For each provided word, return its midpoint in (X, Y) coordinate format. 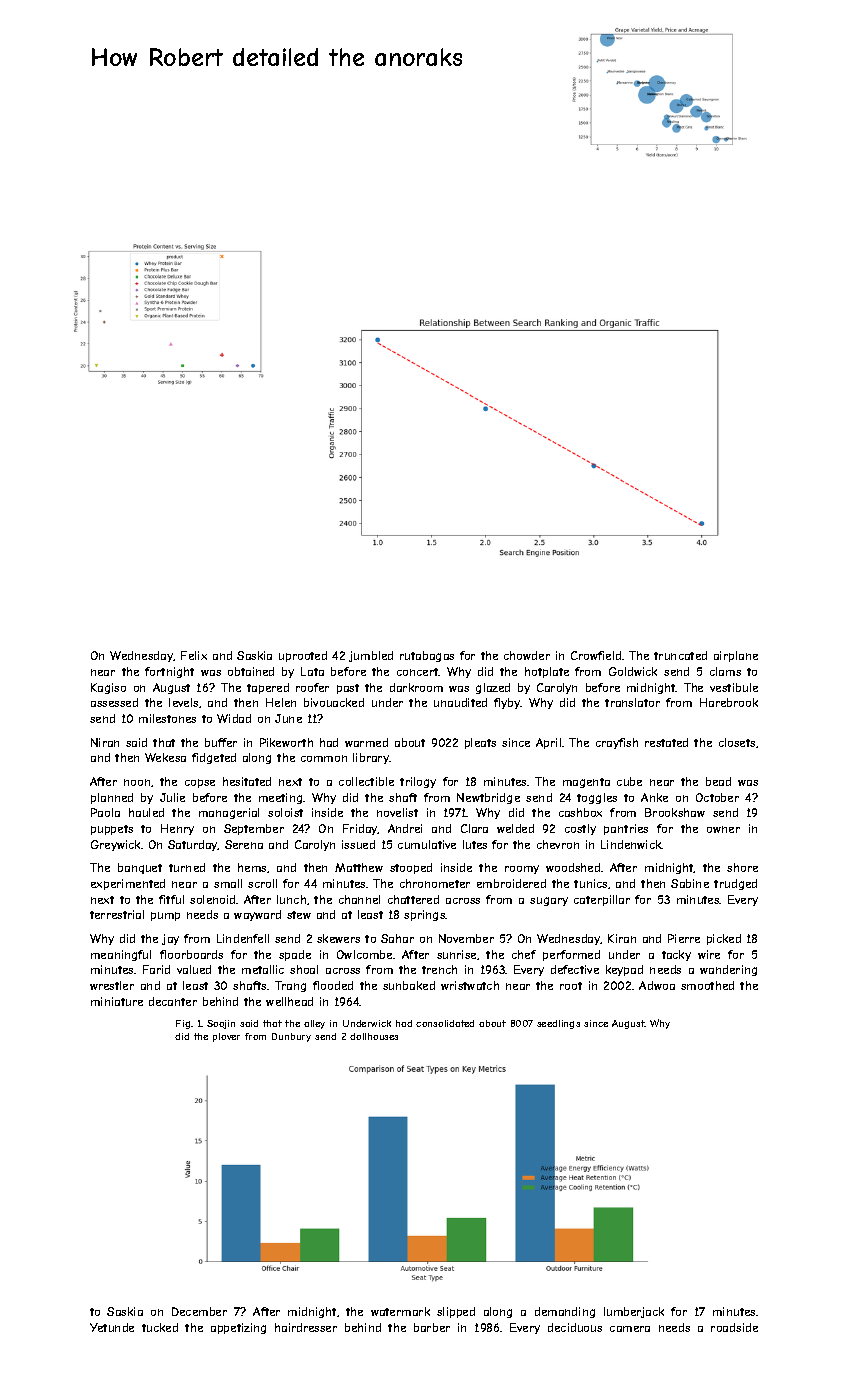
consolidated (445, 1023)
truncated (680, 655)
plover (226, 1037)
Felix (194, 655)
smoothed (707, 985)
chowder (527, 655)
